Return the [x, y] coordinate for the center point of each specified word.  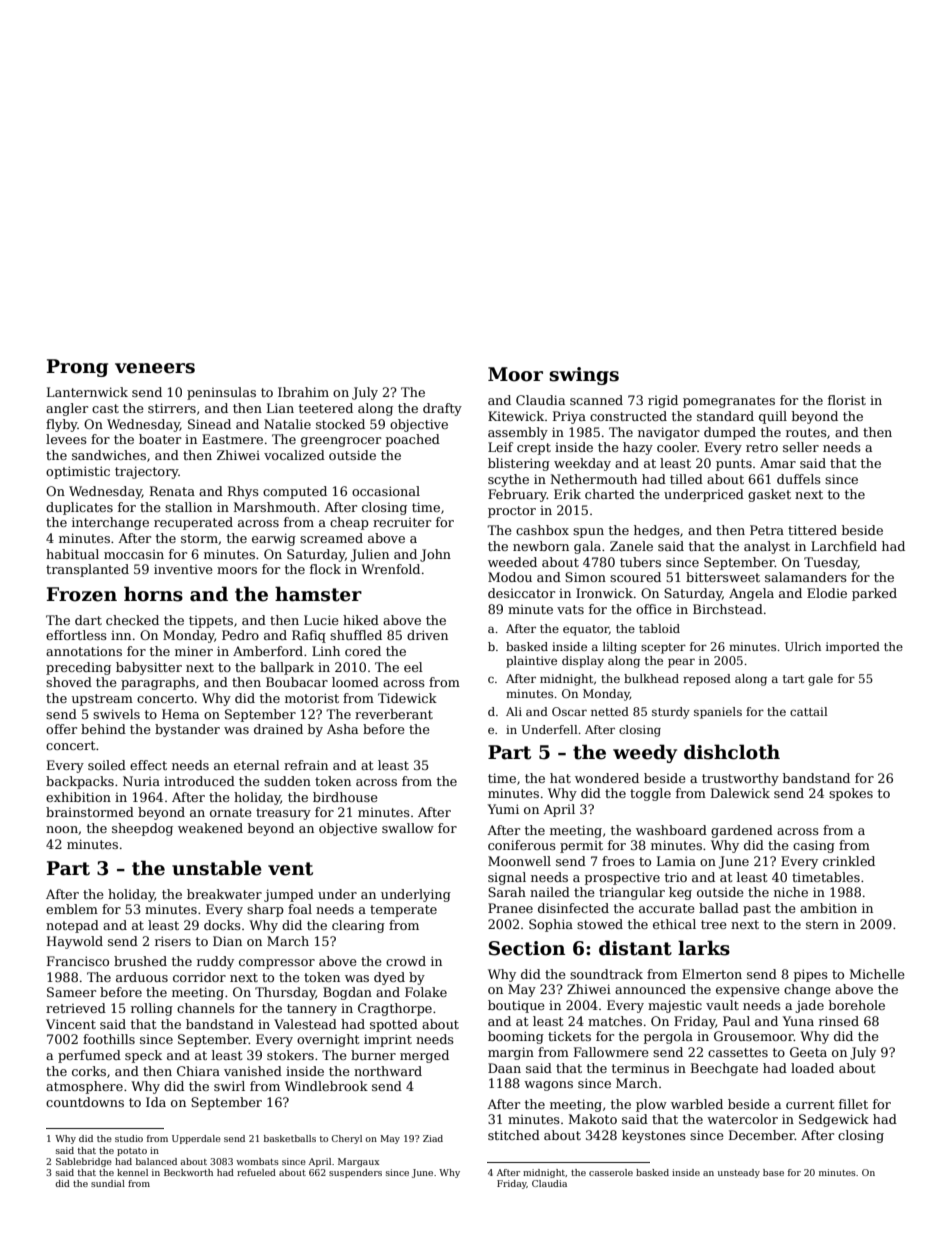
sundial [108, 1183]
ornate [231, 812]
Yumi [503, 809]
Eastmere [232, 439]
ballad [719, 908]
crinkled [849, 861]
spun [588, 533]
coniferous [522, 845]
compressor [277, 964]
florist [847, 400]
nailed [550, 892]
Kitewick [516, 416]
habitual [72, 554]
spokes [851, 794]
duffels [799, 479]
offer [61, 729]
